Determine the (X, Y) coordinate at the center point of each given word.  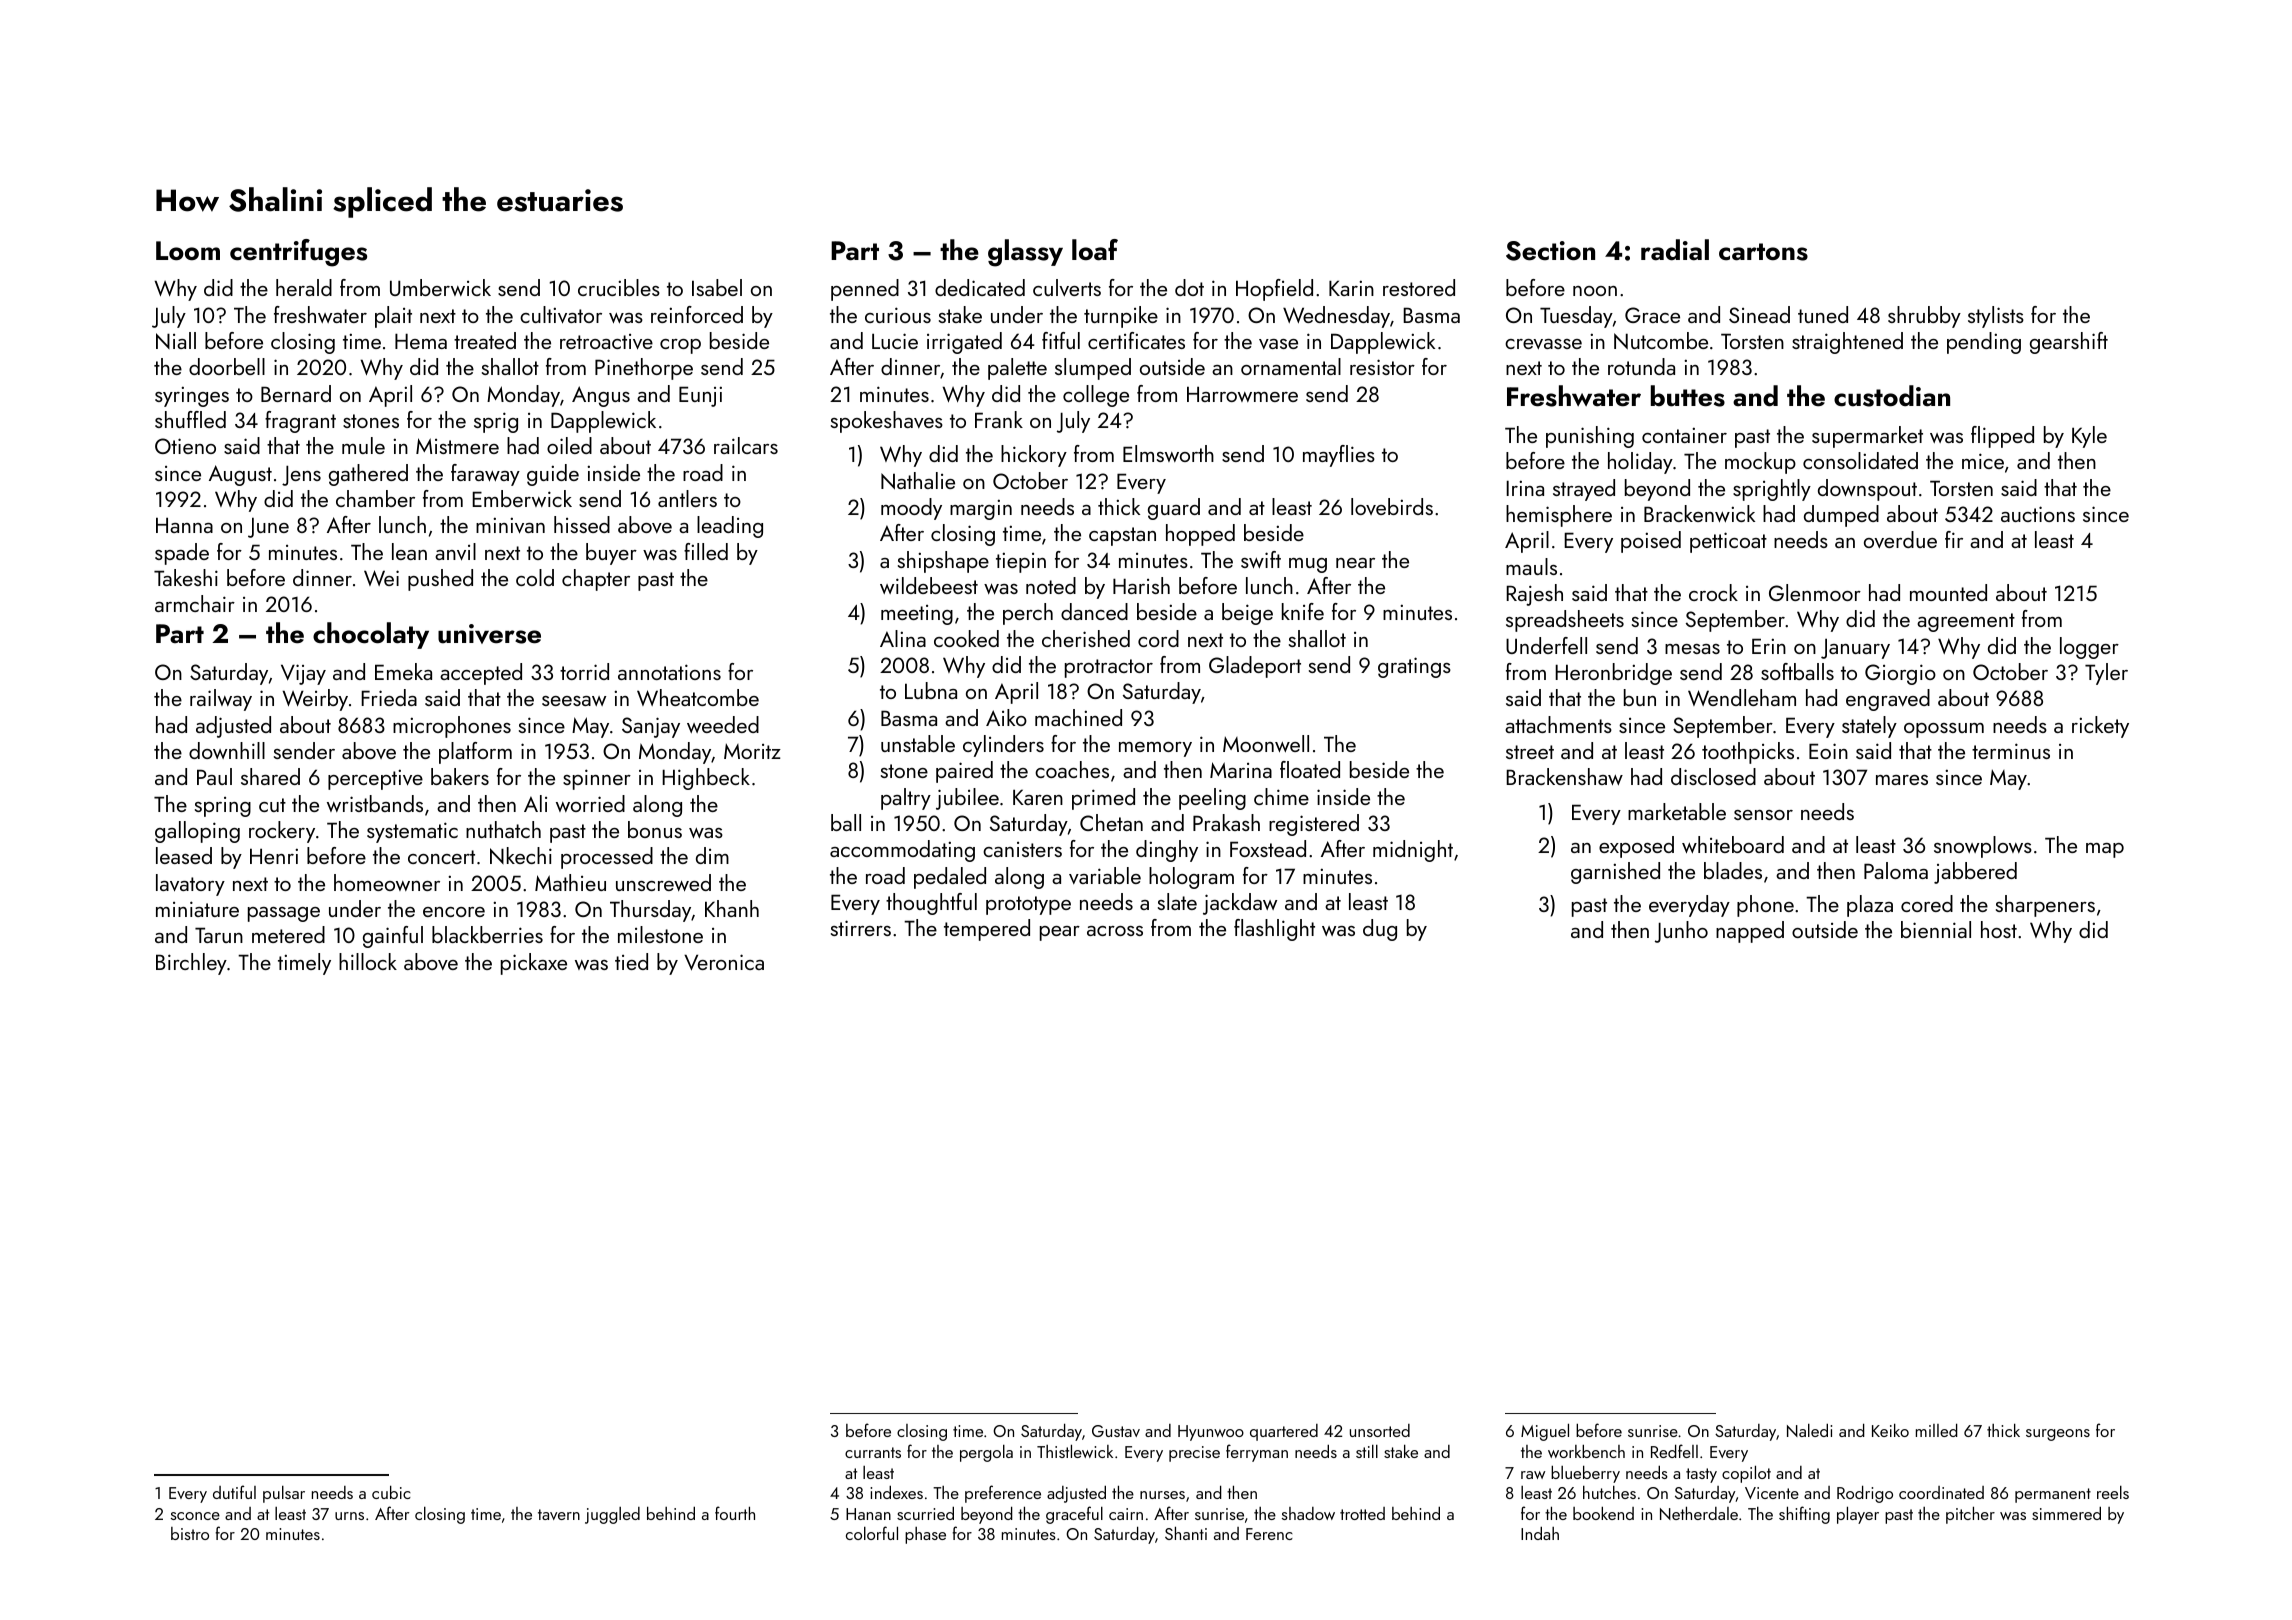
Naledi (1809, 1430)
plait (393, 317)
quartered (1284, 1432)
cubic (391, 1492)
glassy (1025, 253)
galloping (197, 832)
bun (1640, 697)
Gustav (1116, 1431)
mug (1308, 565)
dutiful (234, 1492)
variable (1105, 875)
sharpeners (2045, 906)
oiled (569, 445)
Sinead (1759, 314)
